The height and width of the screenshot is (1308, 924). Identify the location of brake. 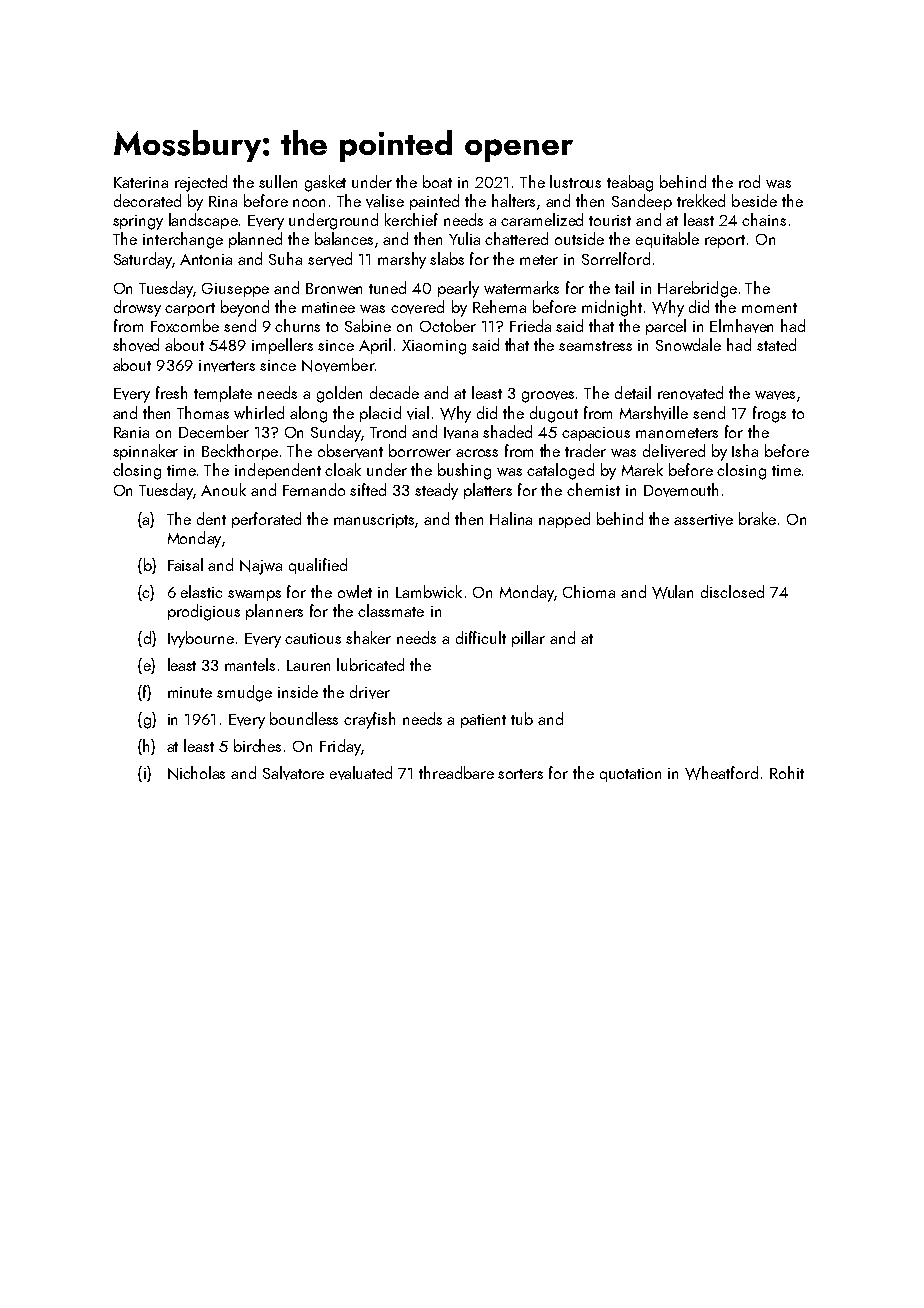
(757, 518).
